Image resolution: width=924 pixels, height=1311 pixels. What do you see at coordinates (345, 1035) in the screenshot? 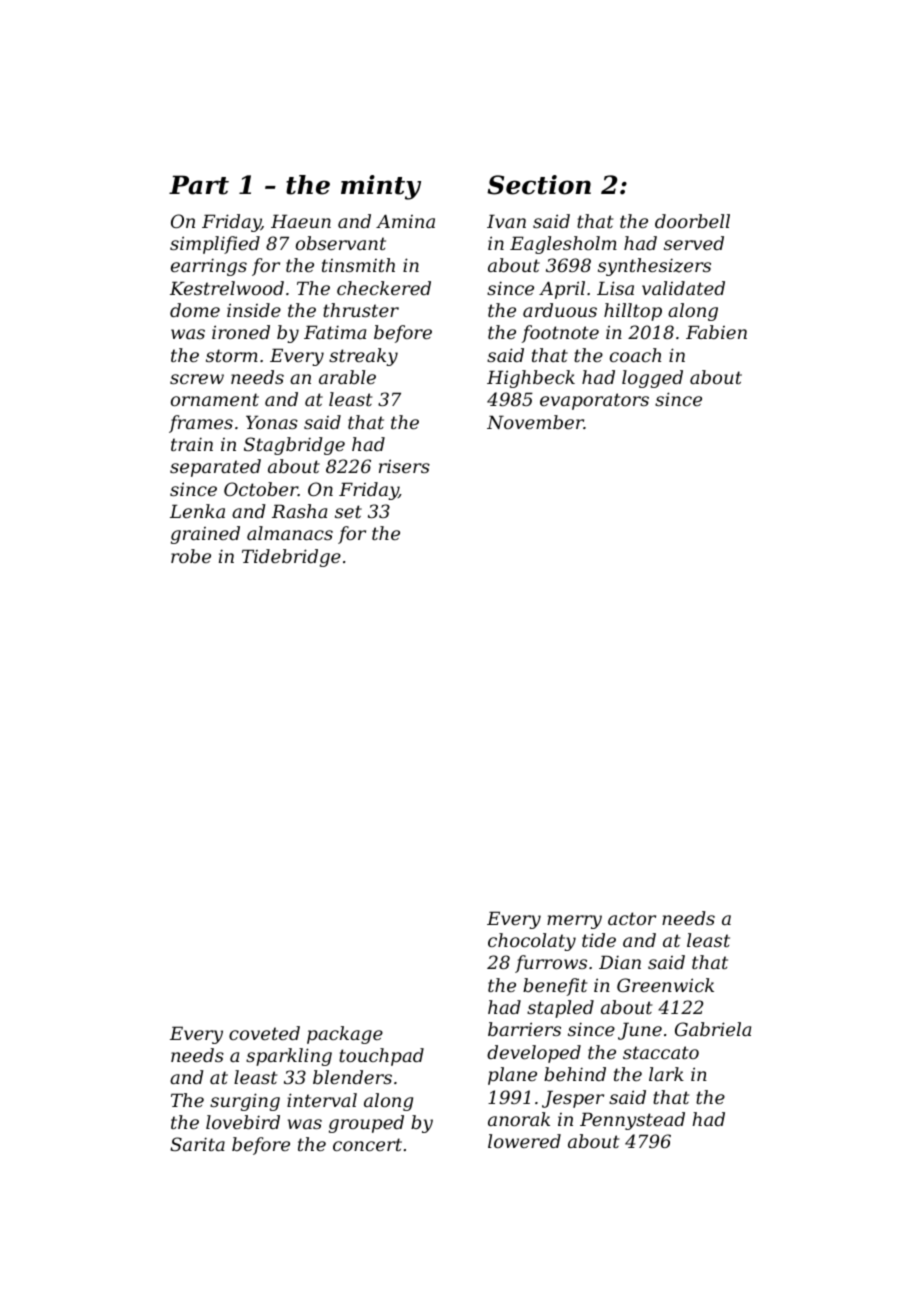
I see `package` at bounding box center [345, 1035].
